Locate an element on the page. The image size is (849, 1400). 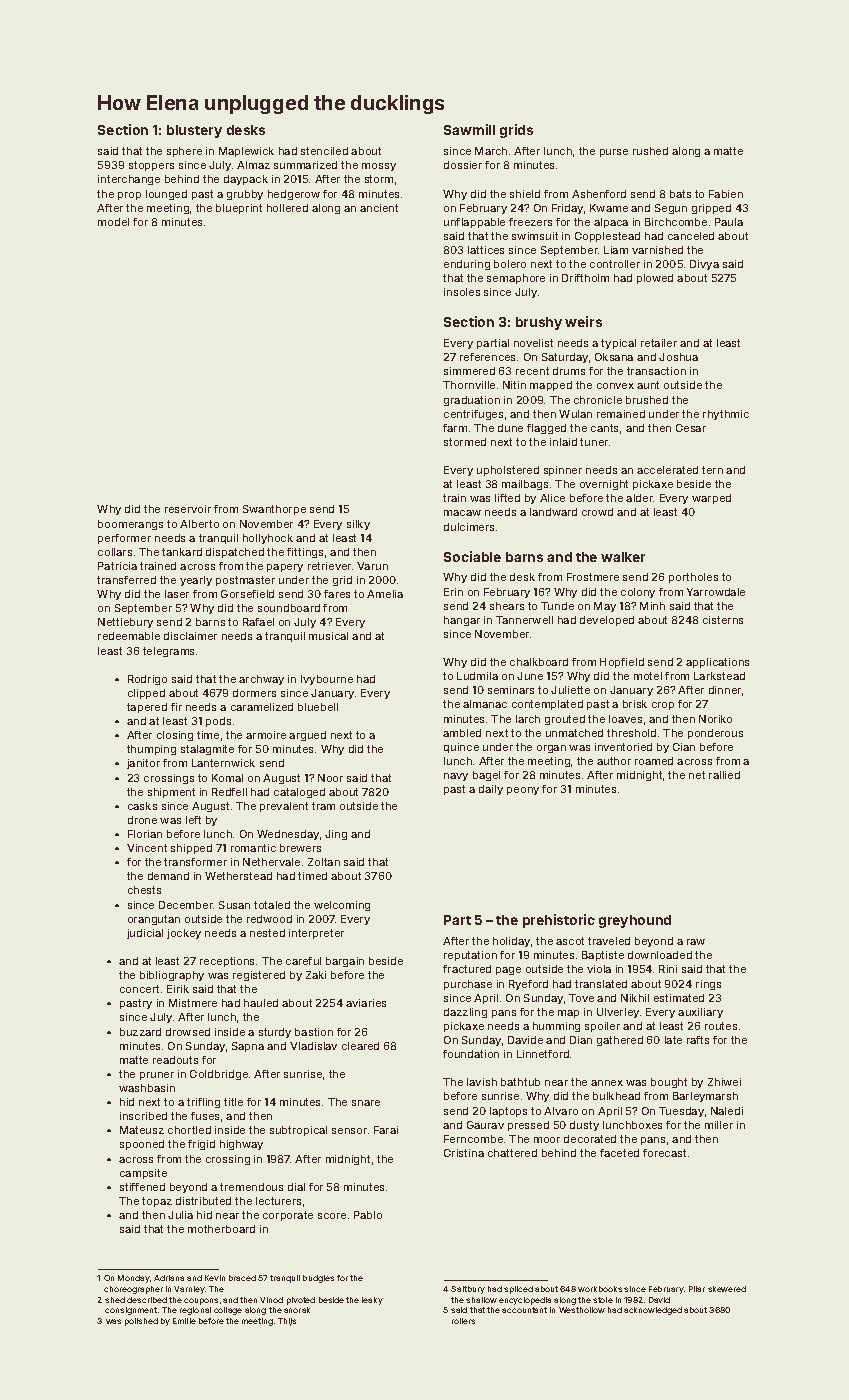
described is located at coordinates (147, 1300).
